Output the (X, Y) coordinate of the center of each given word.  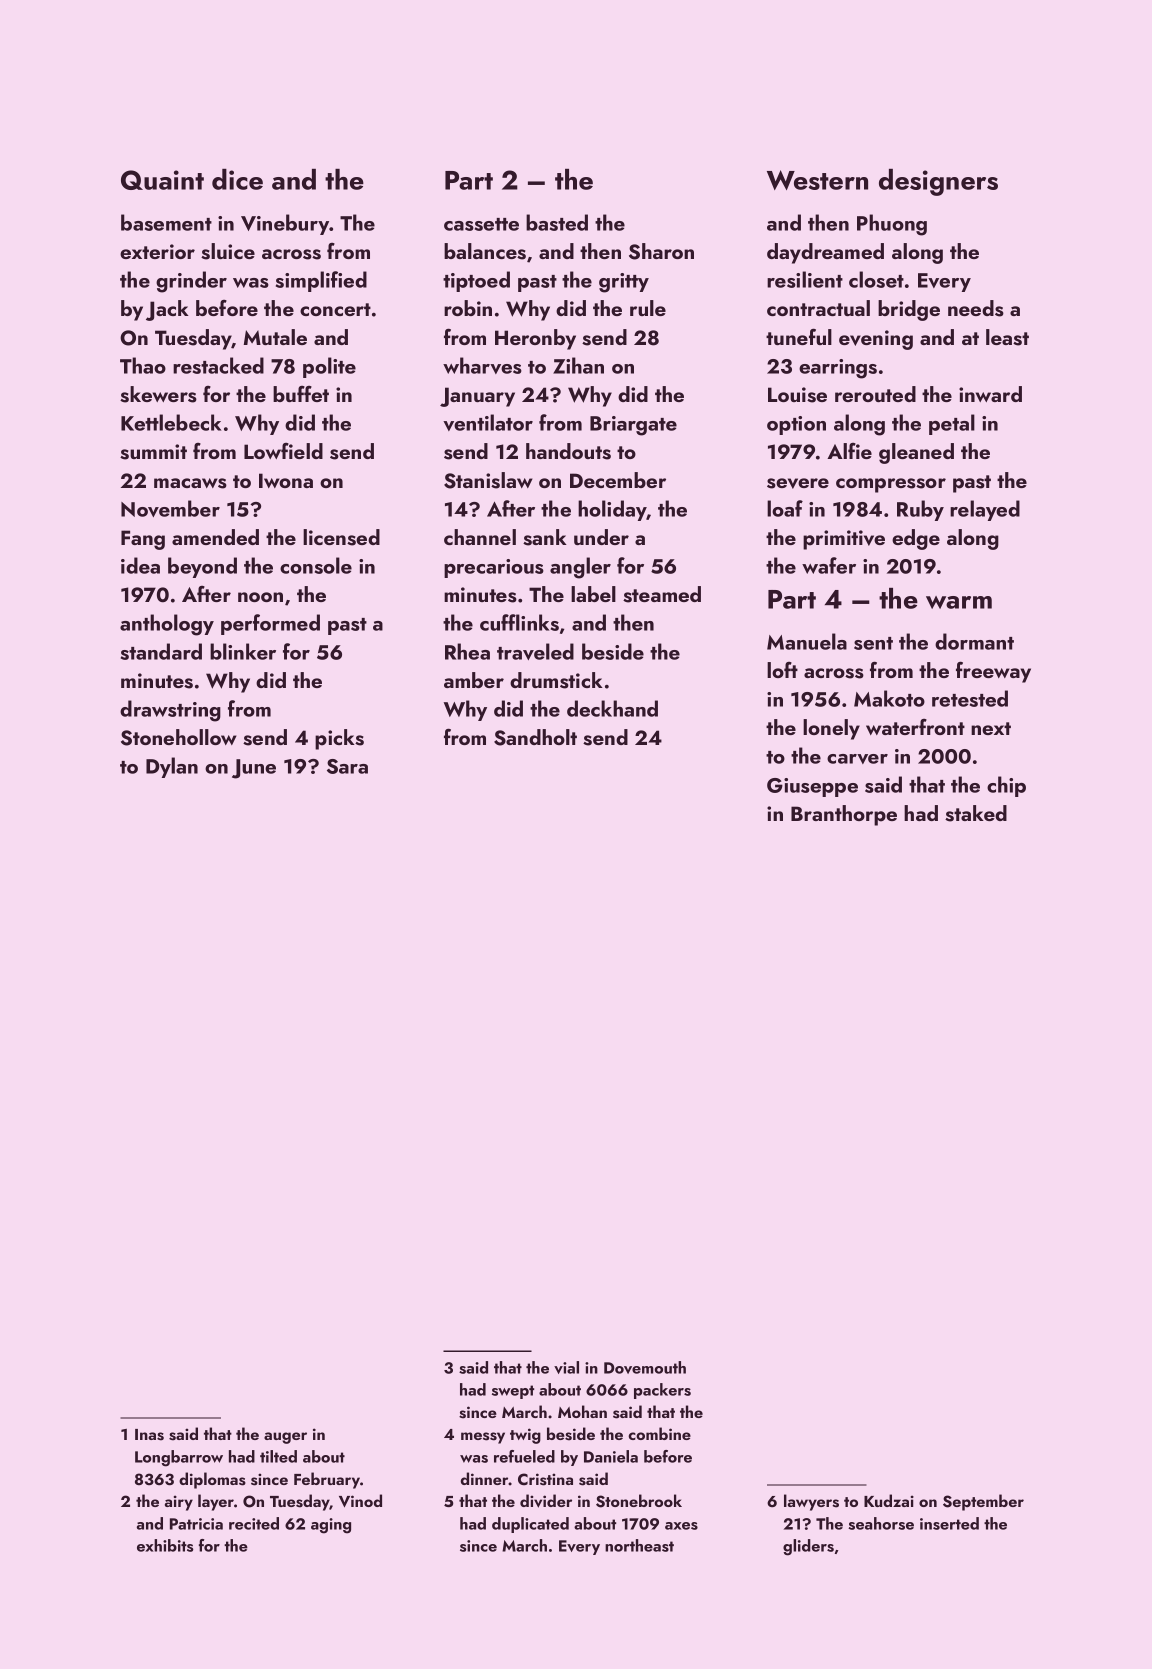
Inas (149, 1435)
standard (161, 651)
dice (237, 179)
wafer (829, 565)
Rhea (467, 651)
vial (566, 1367)
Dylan (172, 767)
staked (976, 813)
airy (179, 1503)
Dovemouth (645, 1367)
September (983, 1502)
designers (938, 182)
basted (557, 222)
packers (662, 1391)
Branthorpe (844, 815)
